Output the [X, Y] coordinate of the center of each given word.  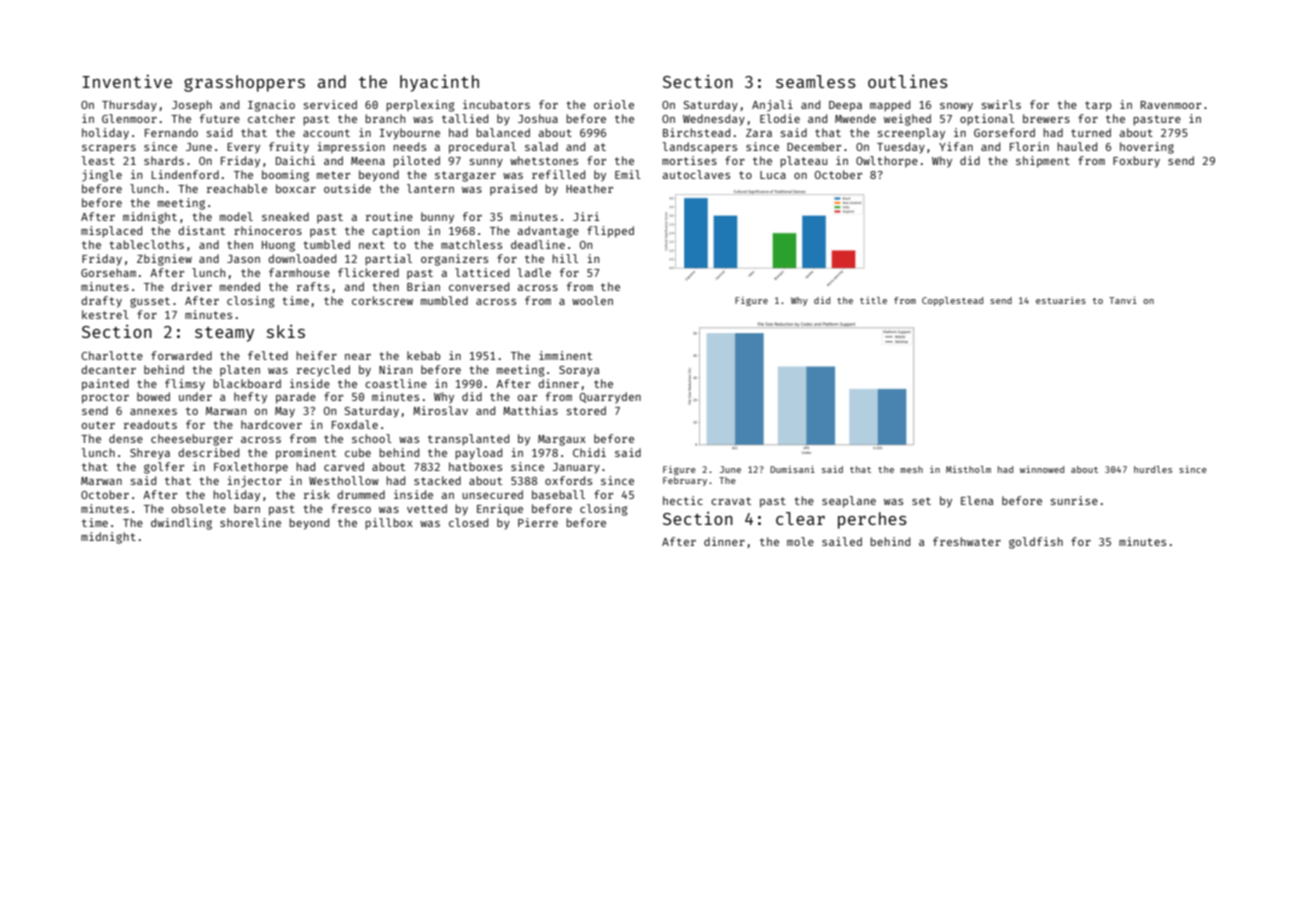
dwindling [181, 524]
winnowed [1042, 469]
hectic [683, 500]
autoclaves [696, 174]
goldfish [1036, 543]
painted [105, 385]
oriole [614, 104]
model [236, 216]
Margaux [562, 440]
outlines [908, 81]
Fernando [171, 132]
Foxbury [1136, 162]
